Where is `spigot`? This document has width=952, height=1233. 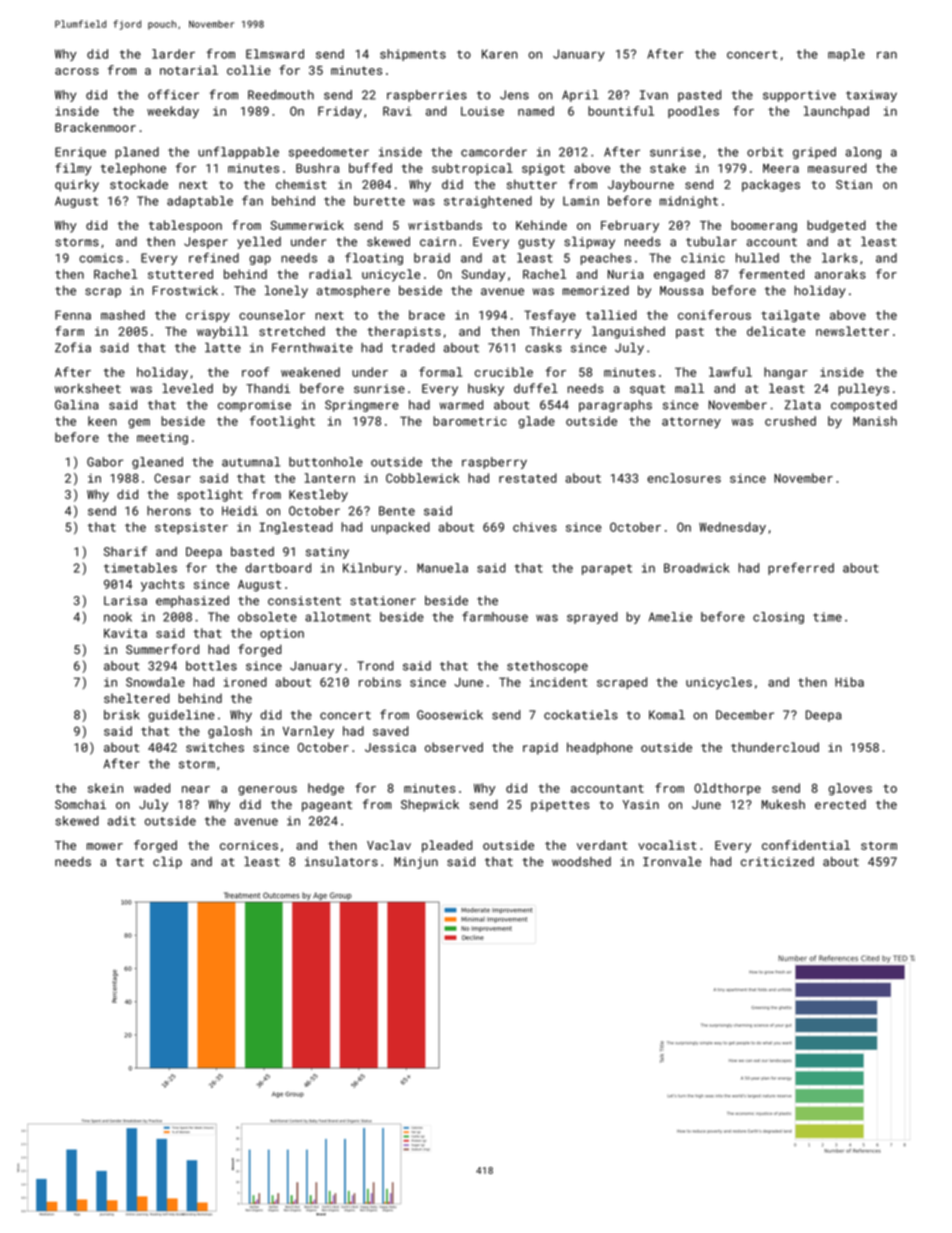 spigot is located at coordinates (543, 170).
